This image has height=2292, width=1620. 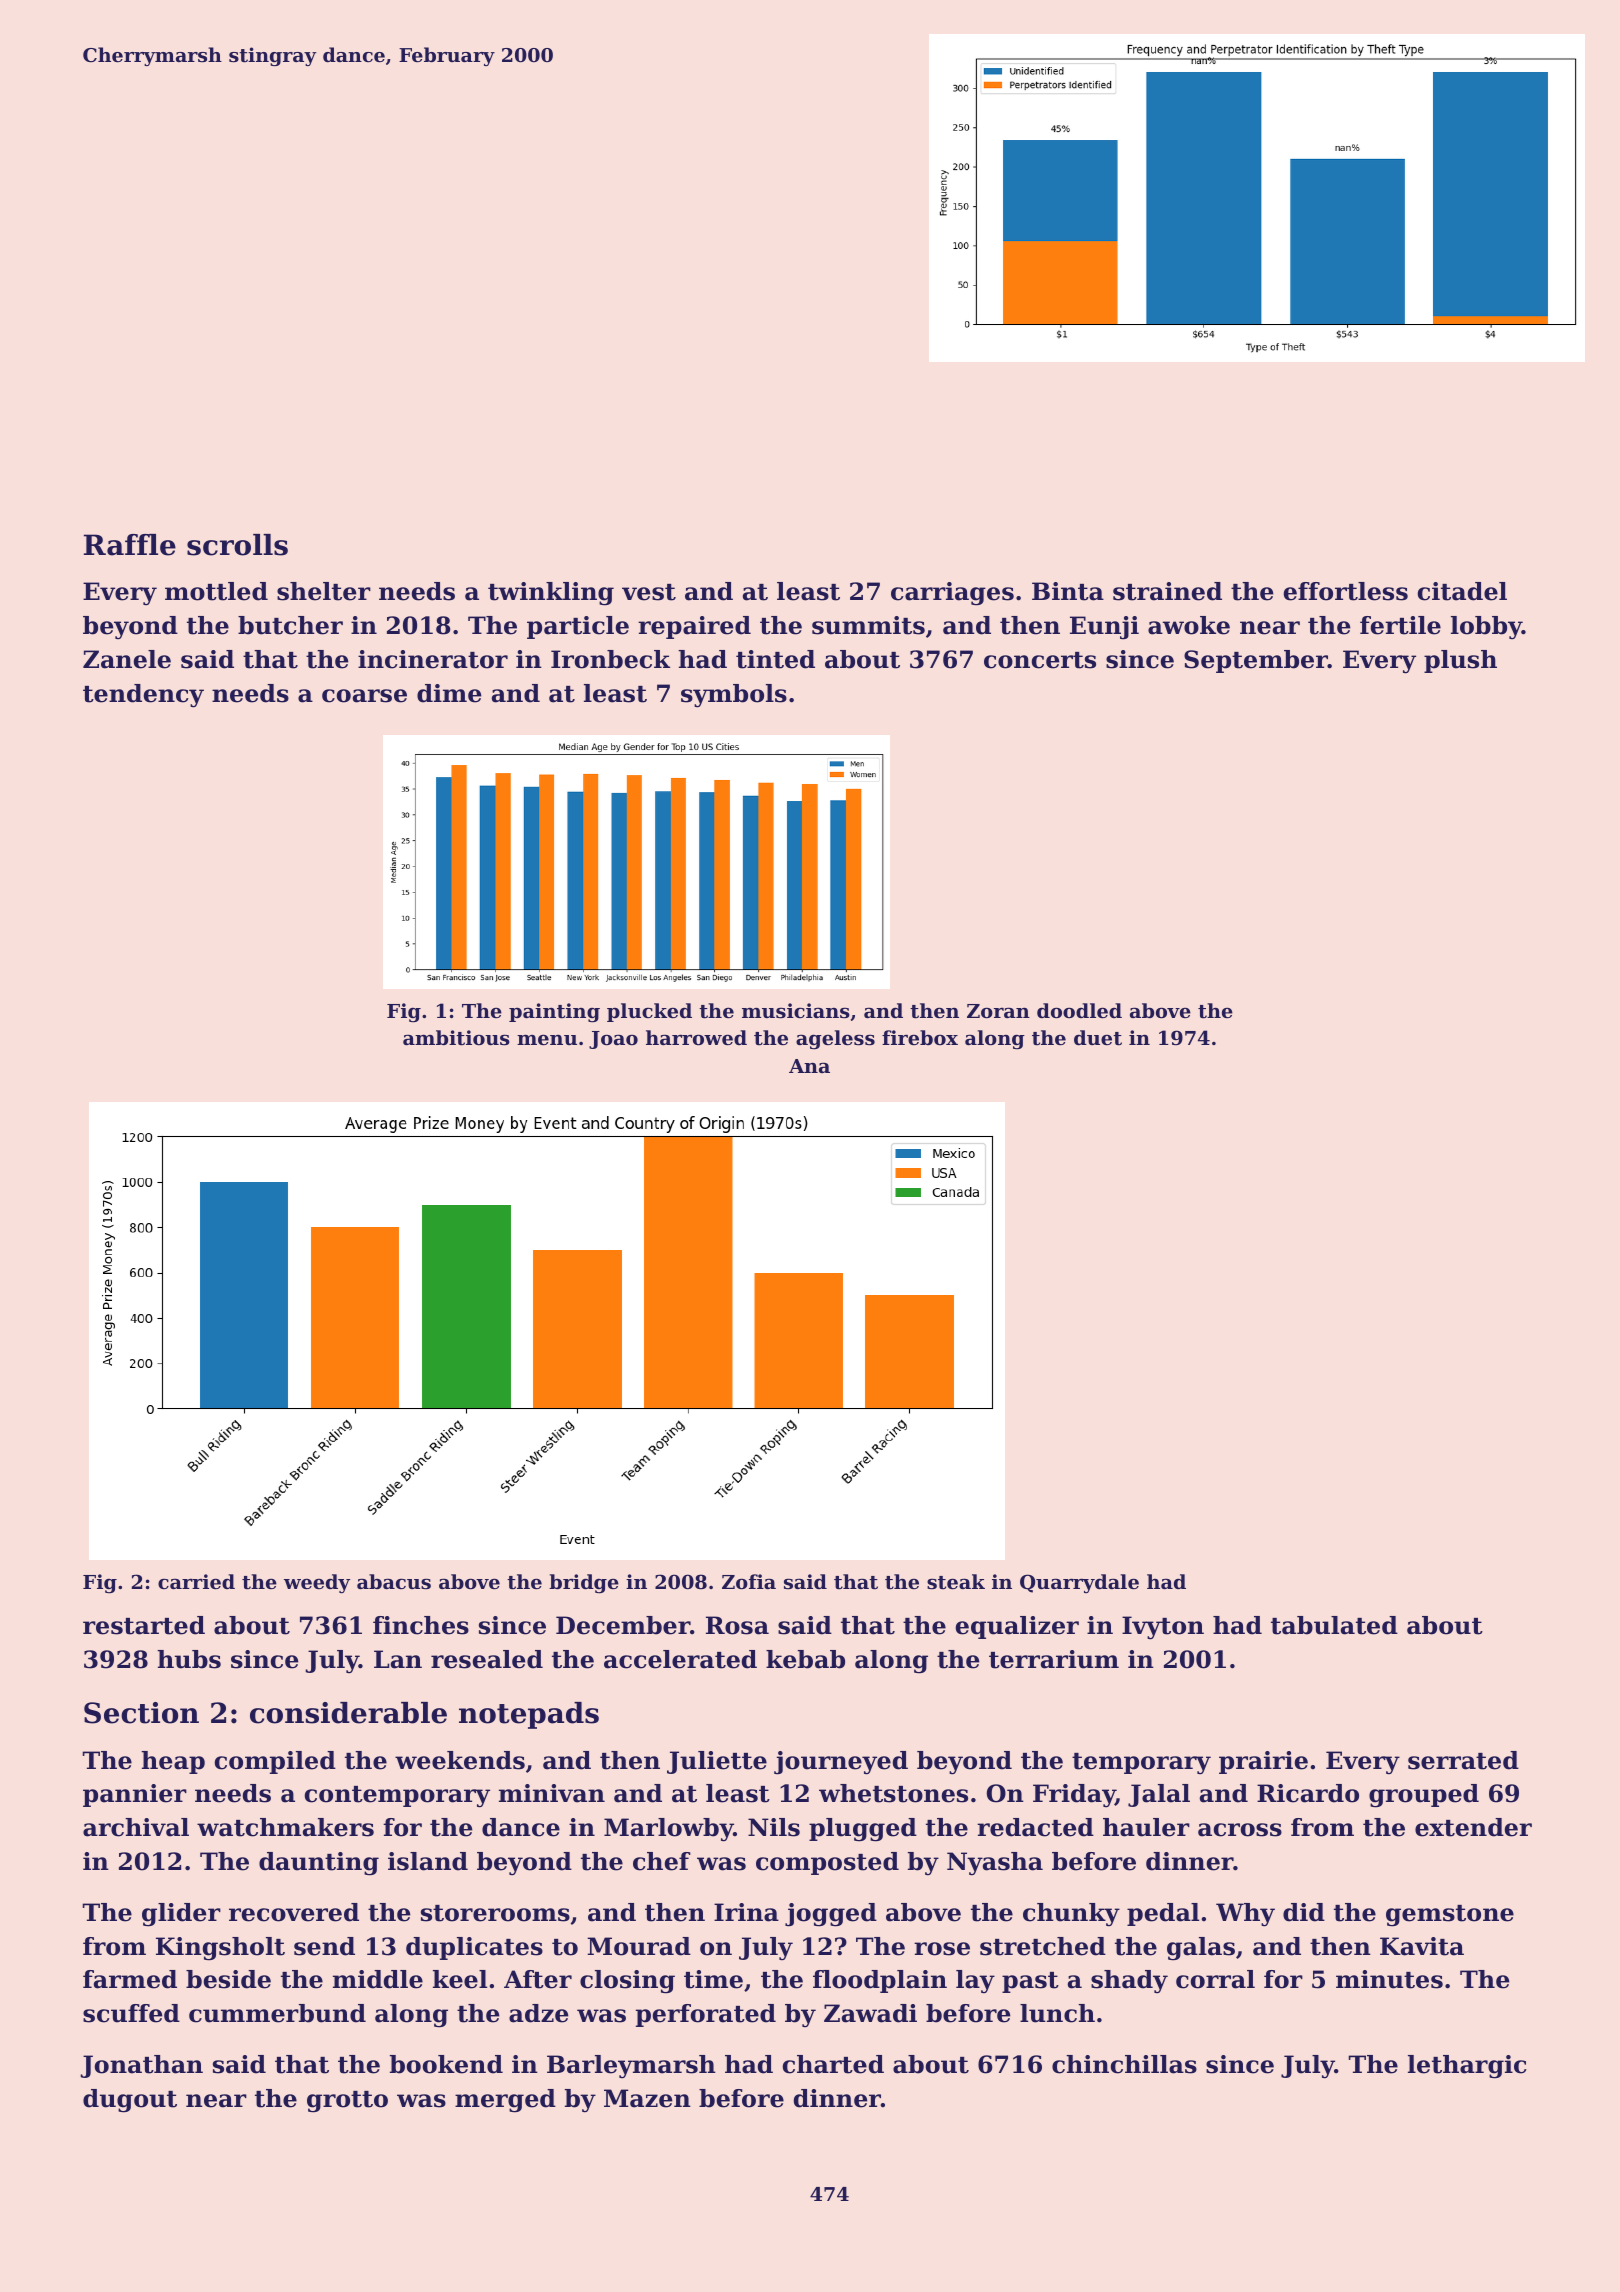 What do you see at coordinates (647, 2098) in the image?
I see `Mazen` at bounding box center [647, 2098].
